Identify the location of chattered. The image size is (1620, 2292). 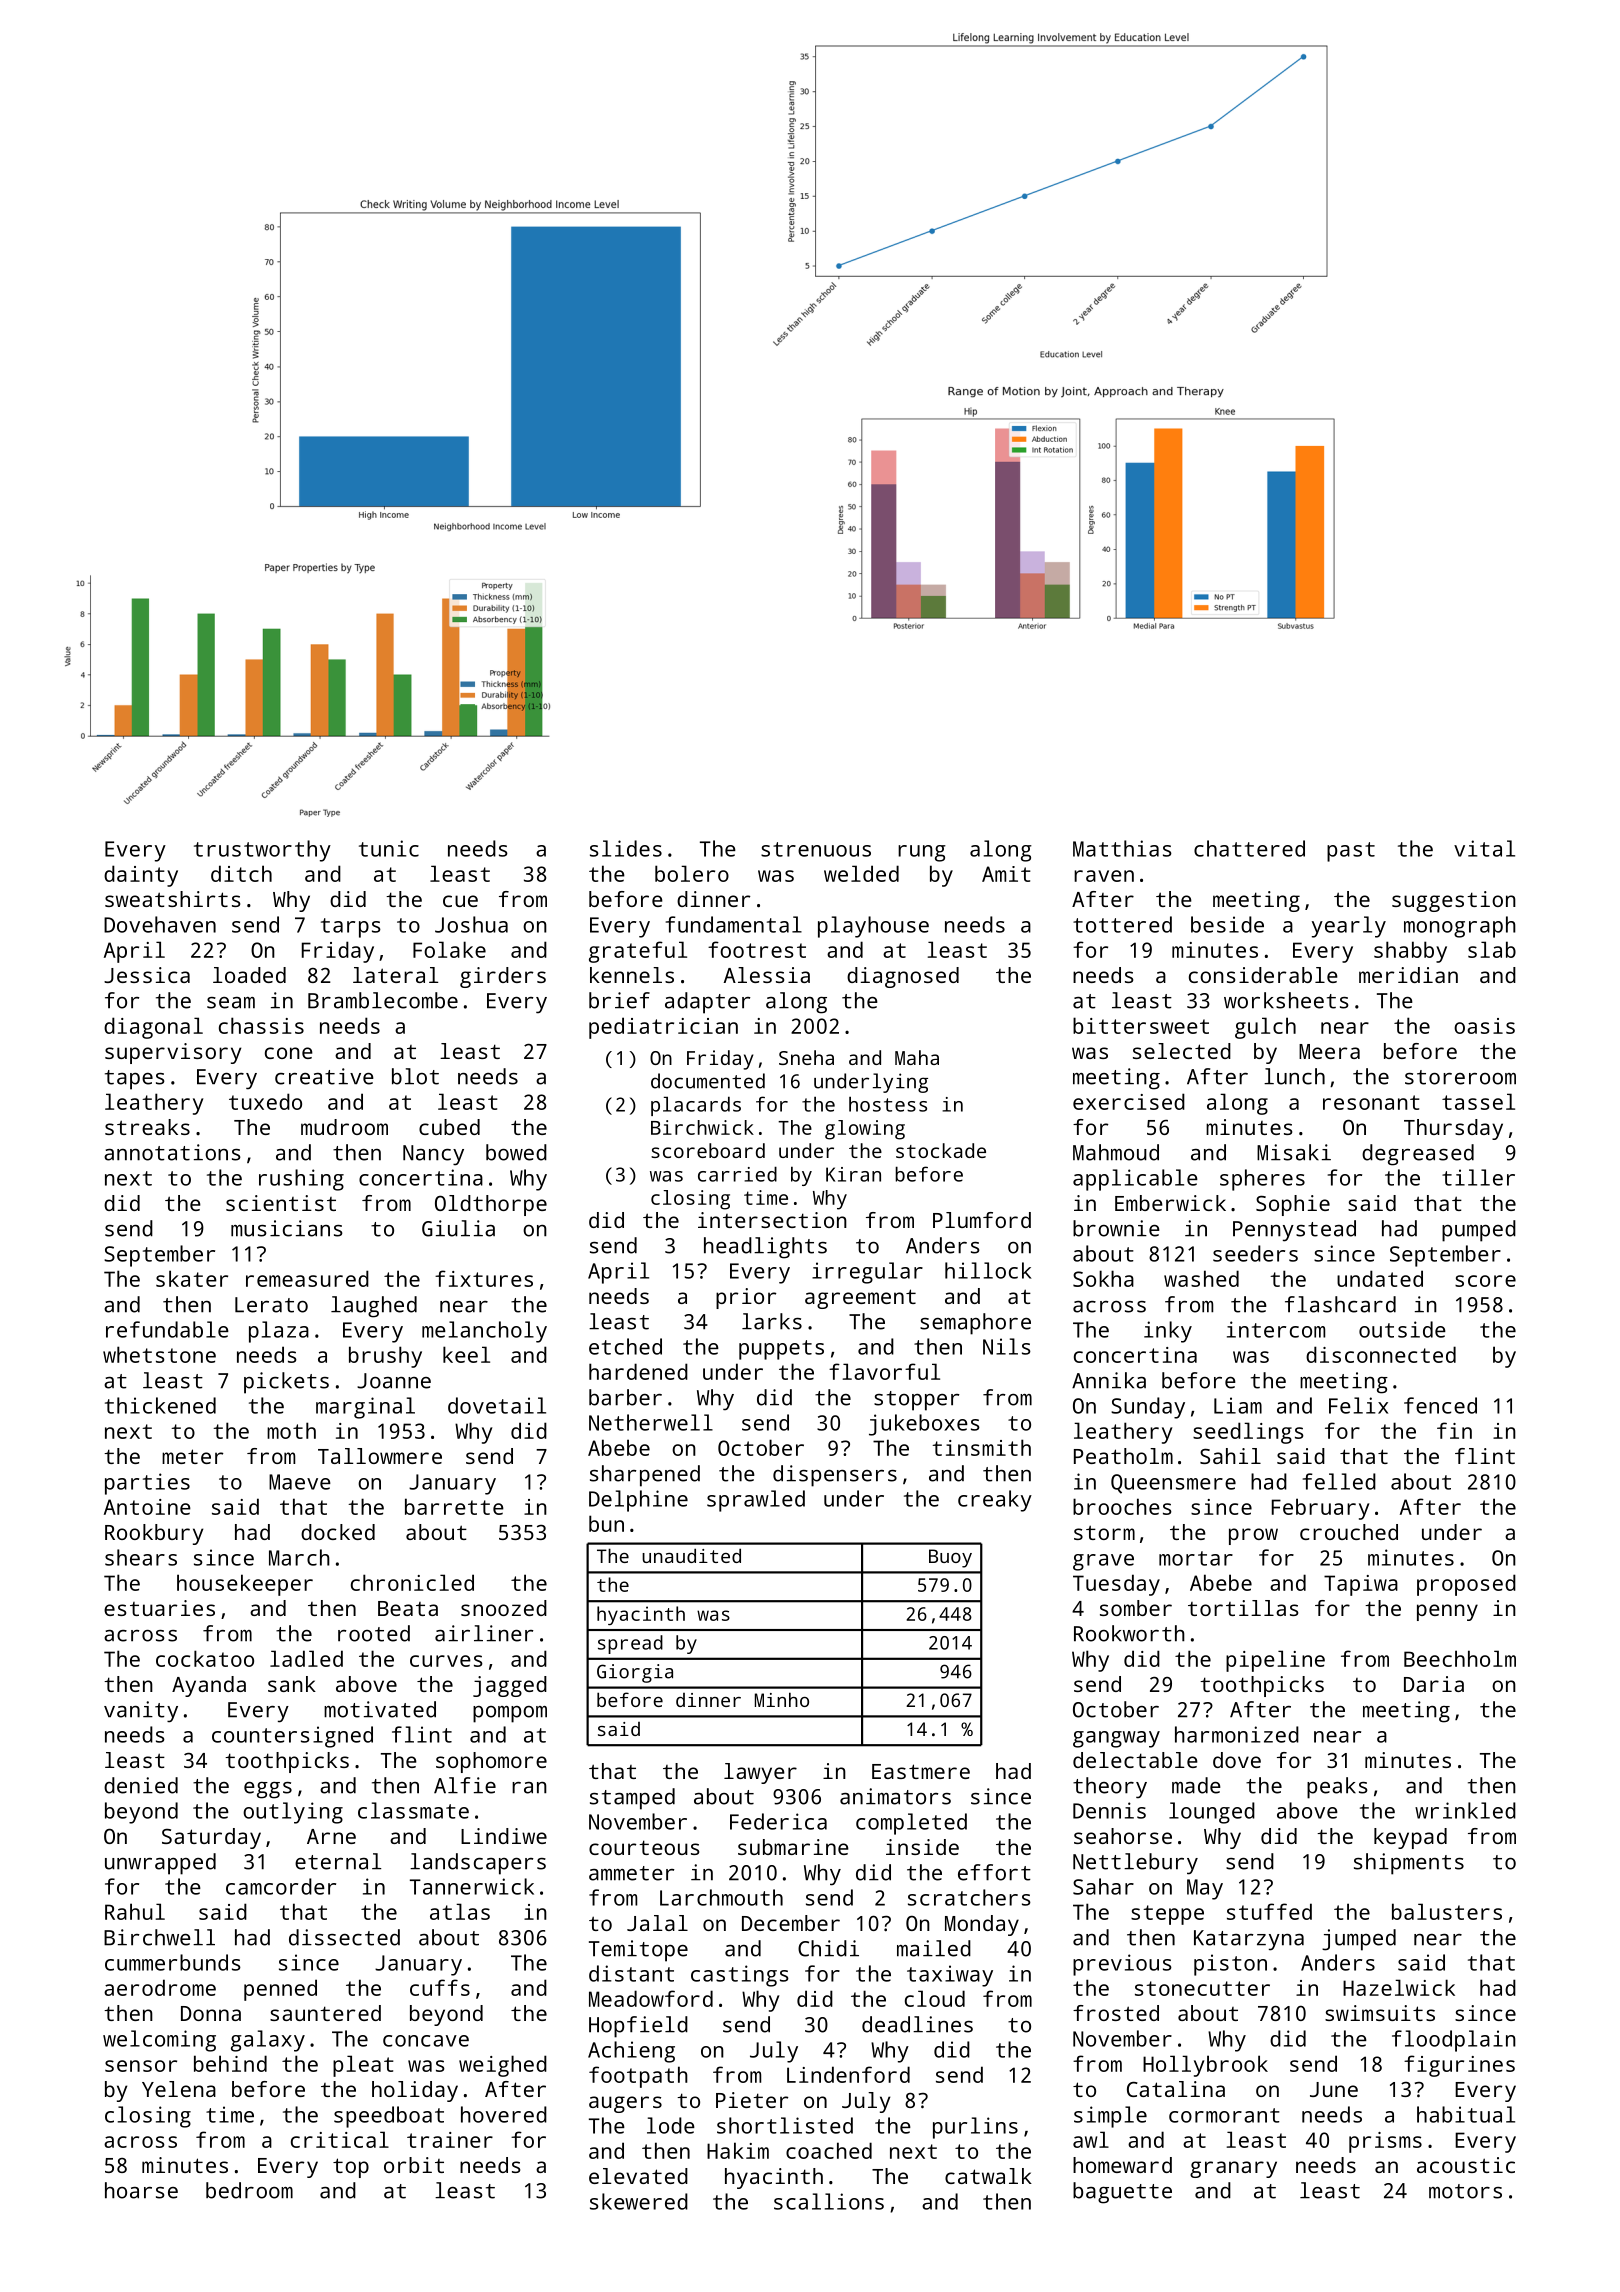
(1249, 848).
